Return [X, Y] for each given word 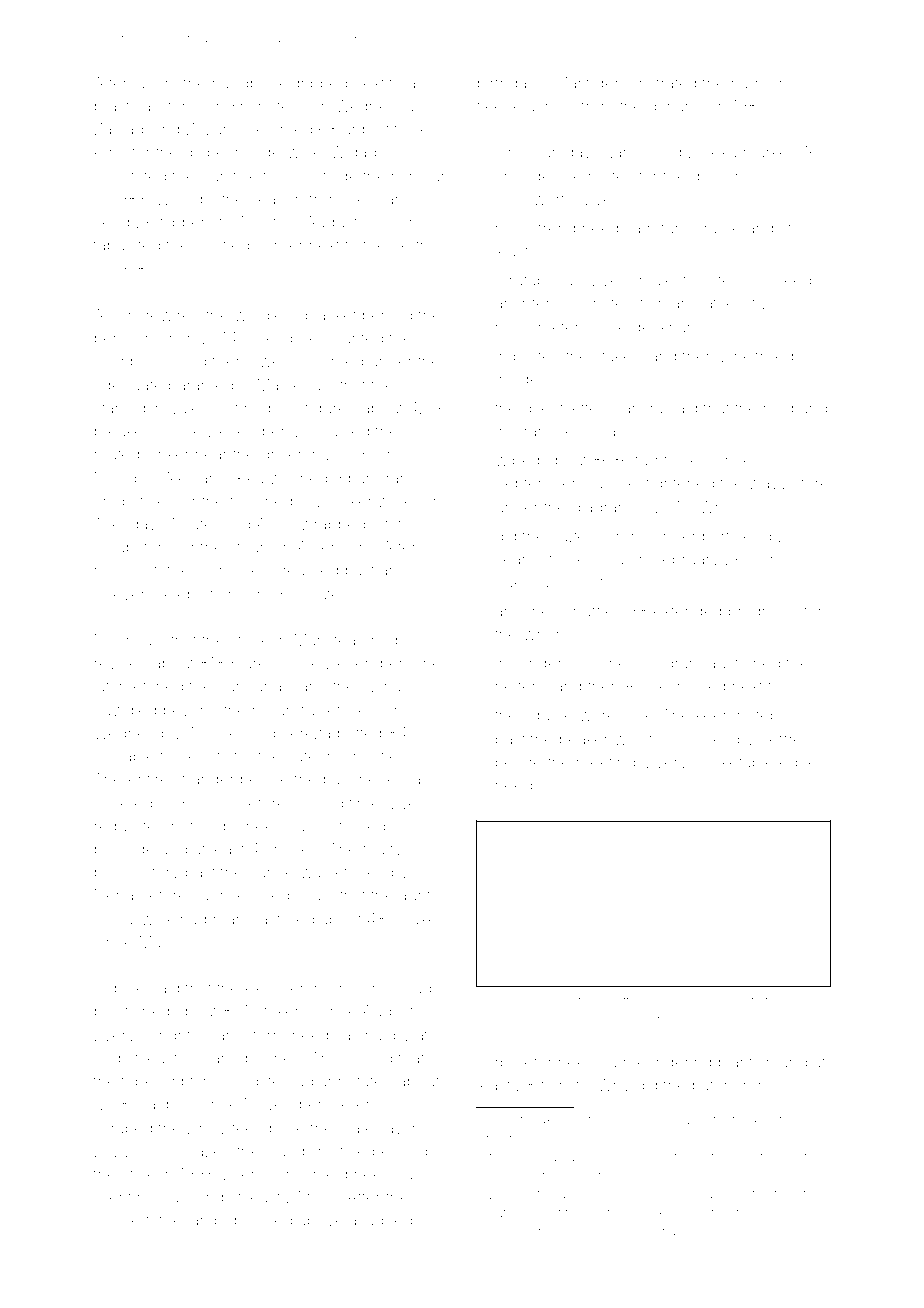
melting [577, 1002]
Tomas [415, 222]
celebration [196, 594]
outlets [755, 1001]
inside [517, 379]
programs [763, 614]
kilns [110, 152]
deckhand [669, 327]
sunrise [219, 895]
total [399, 524]
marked [770, 152]
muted [117, 454]
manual [164, 1197]
